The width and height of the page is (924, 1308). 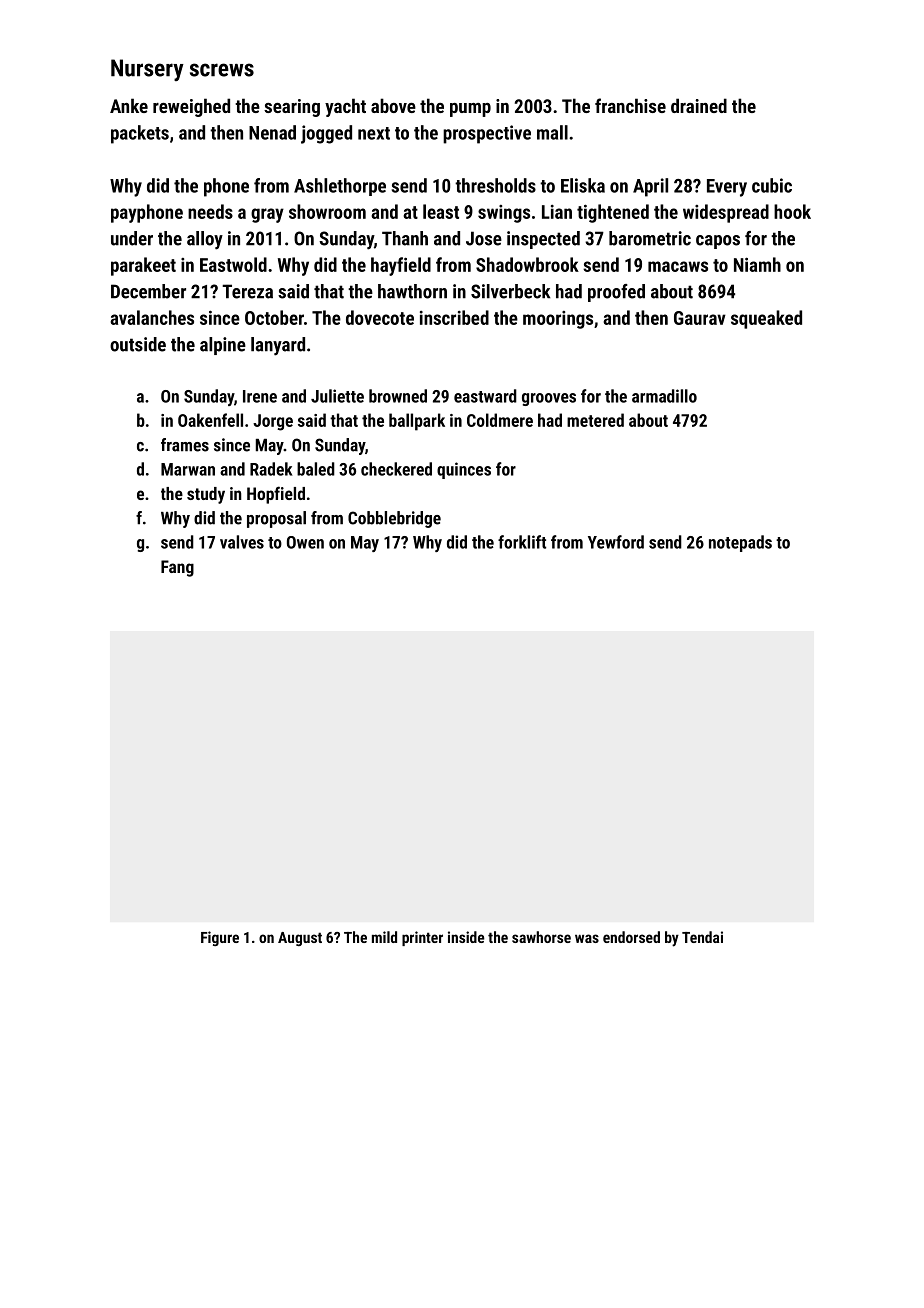 What do you see at coordinates (422, 938) in the page?
I see `printer` at bounding box center [422, 938].
